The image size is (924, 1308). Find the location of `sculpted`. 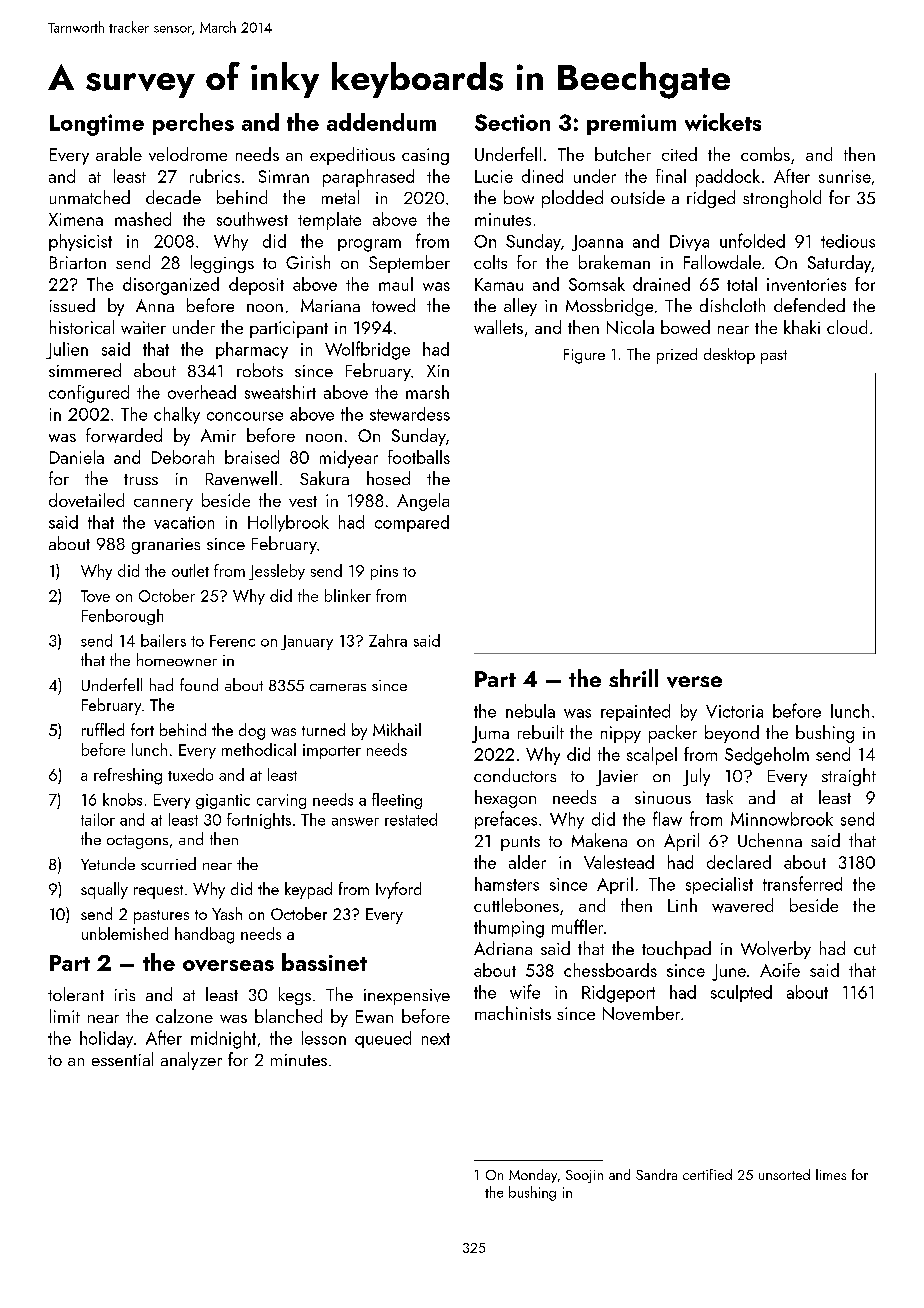

sculpted is located at coordinates (741, 993).
